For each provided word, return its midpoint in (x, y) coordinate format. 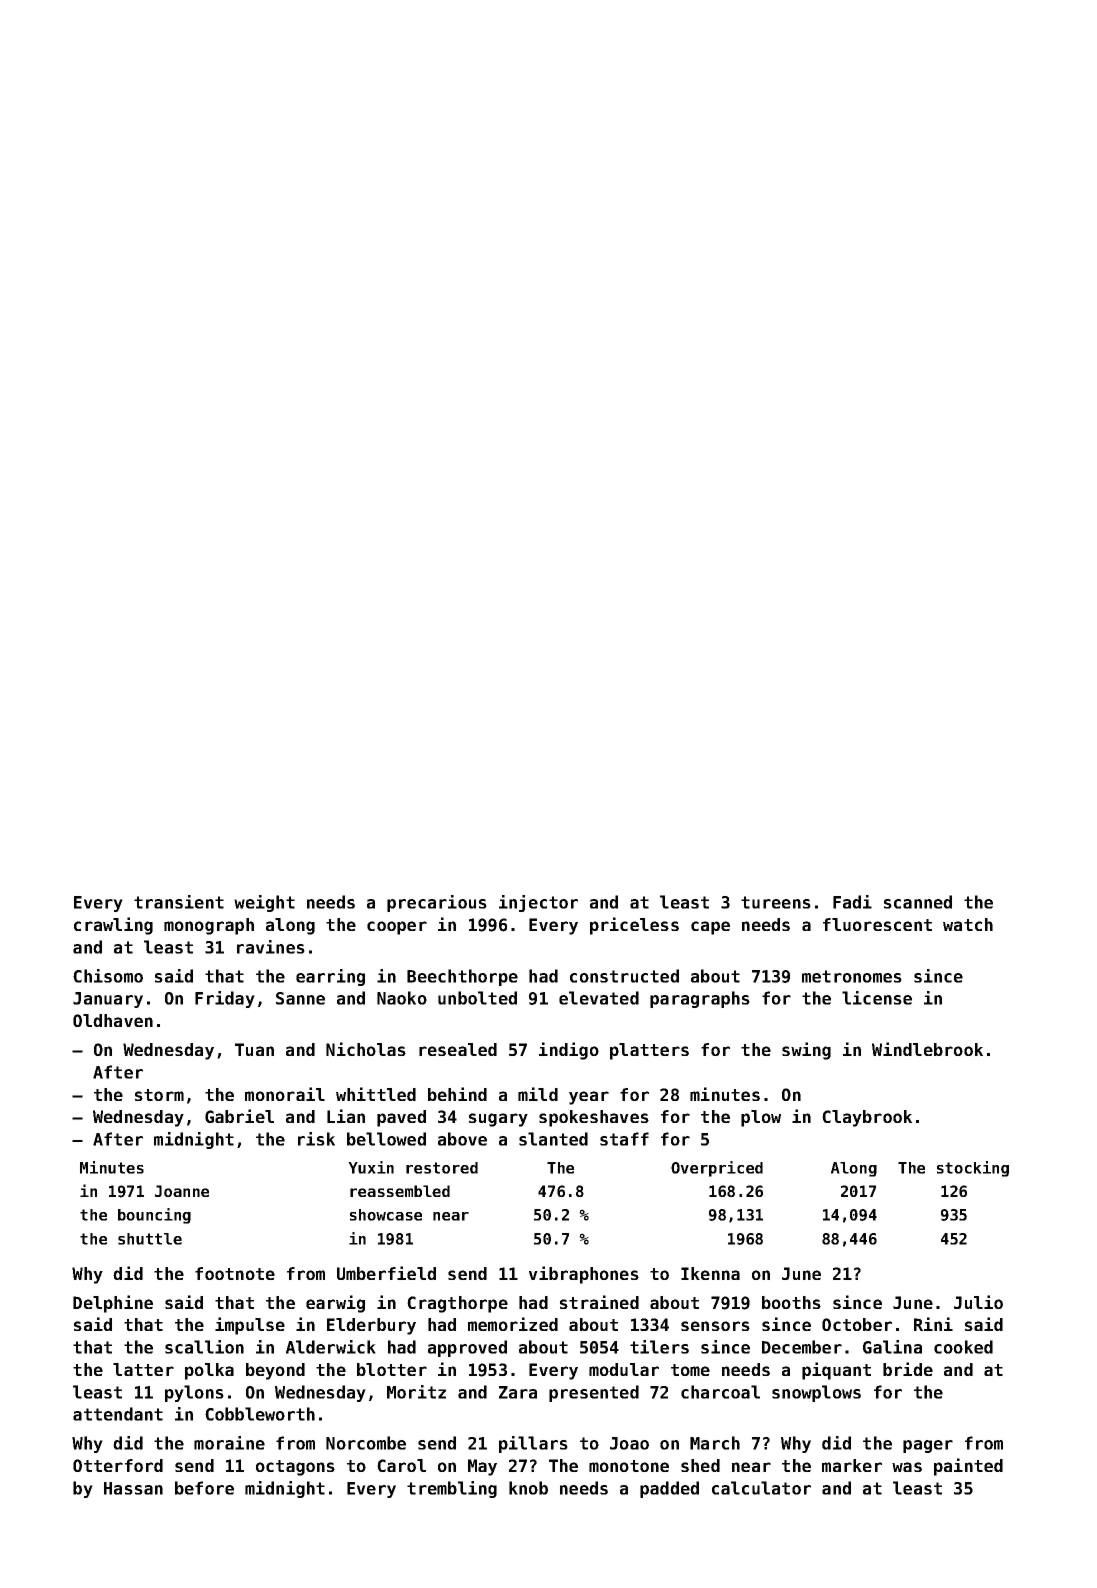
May (482, 1467)
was (907, 1467)
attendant (118, 1414)
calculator (761, 1488)
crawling (113, 926)
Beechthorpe (462, 977)
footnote (235, 1273)
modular (624, 1369)
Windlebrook (927, 1049)
